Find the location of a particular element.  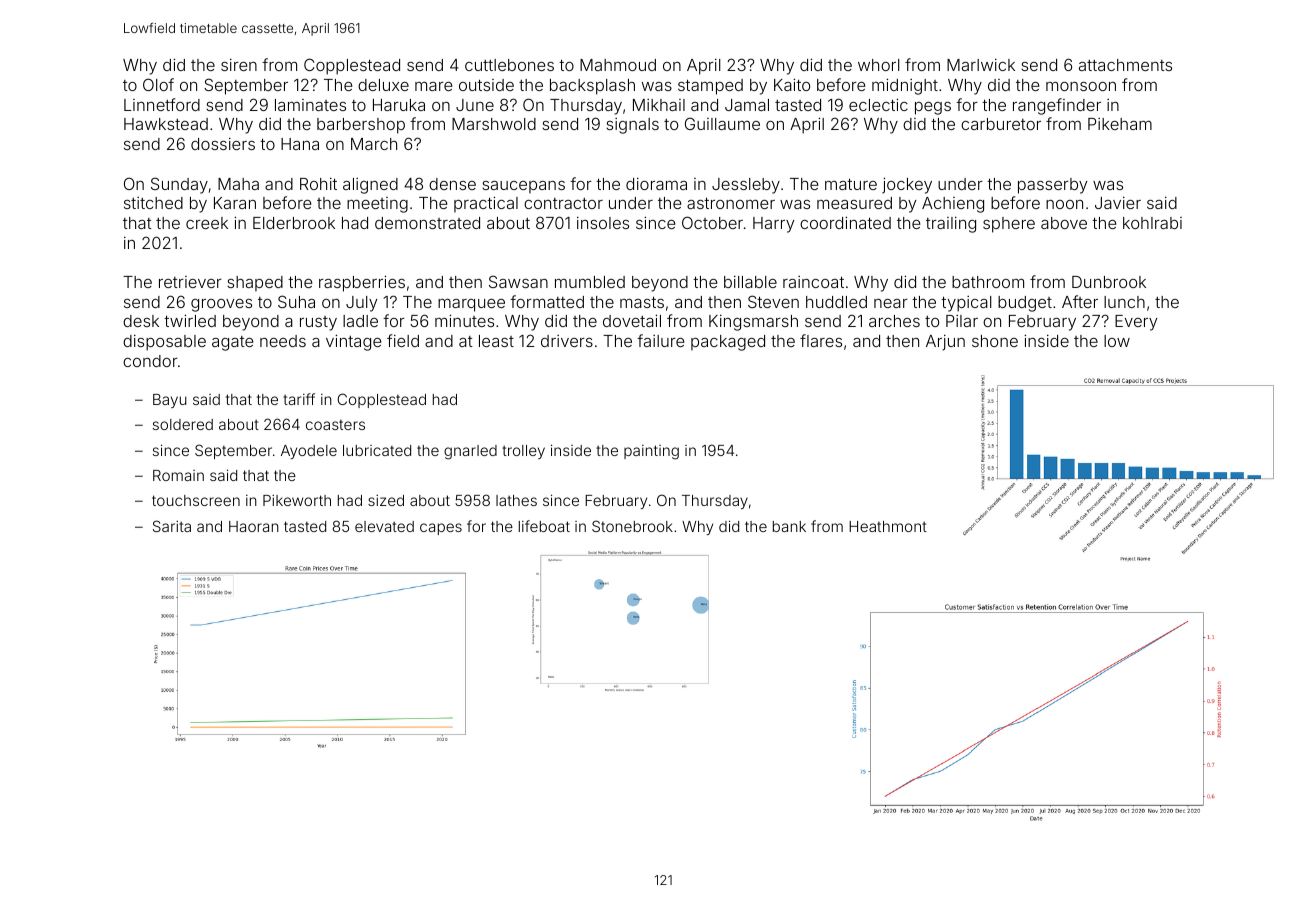

agate is located at coordinates (232, 343).
